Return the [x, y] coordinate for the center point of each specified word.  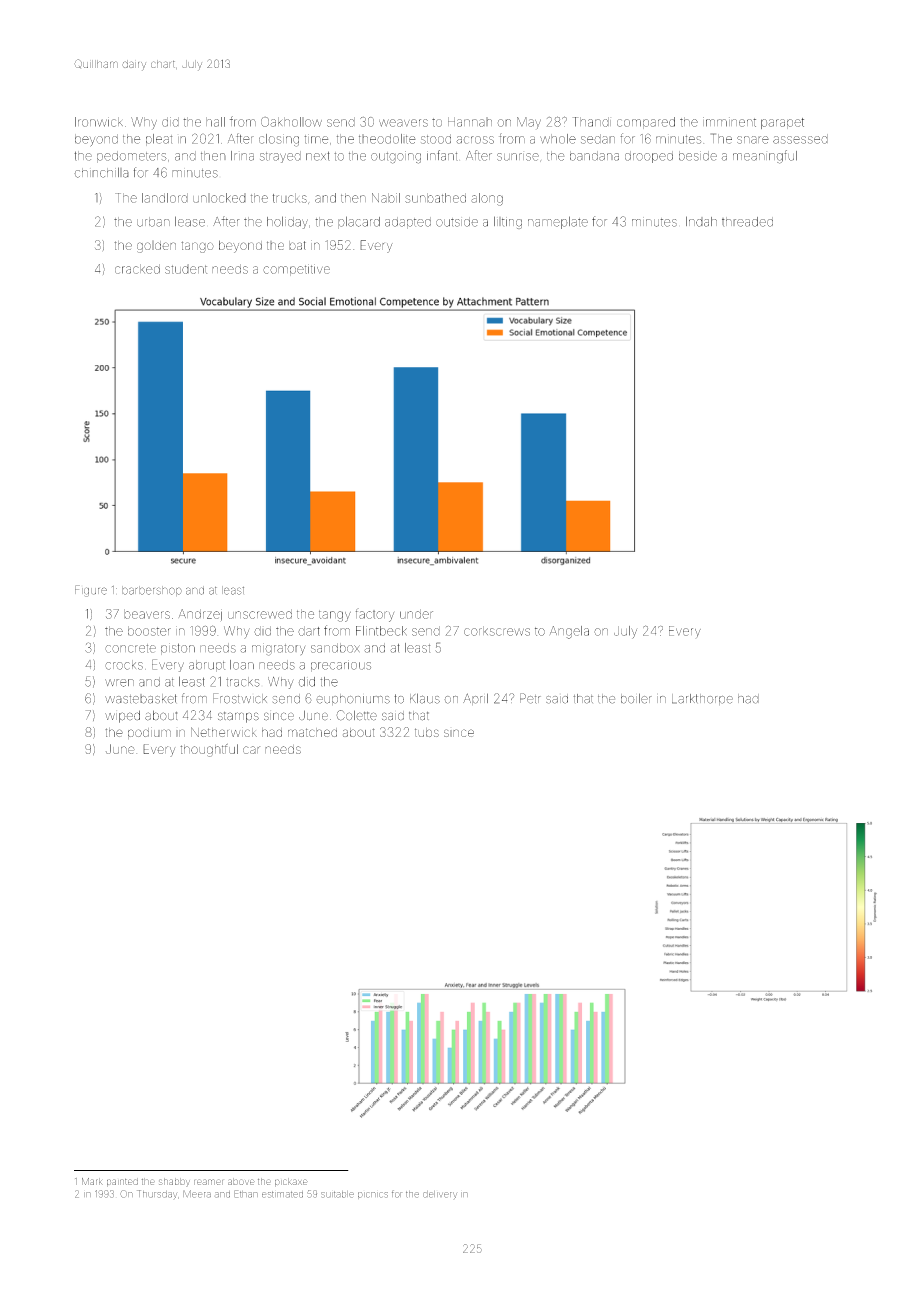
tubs [427, 732]
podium [149, 733]
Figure [91, 591]
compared [646, 123]
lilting [508, 222]
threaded [747, 222]
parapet [782, 123]
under [416, 614]
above [241, 1181]
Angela [569, 632]
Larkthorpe [702, 699]
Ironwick [99, 122]
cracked [137, 269]
